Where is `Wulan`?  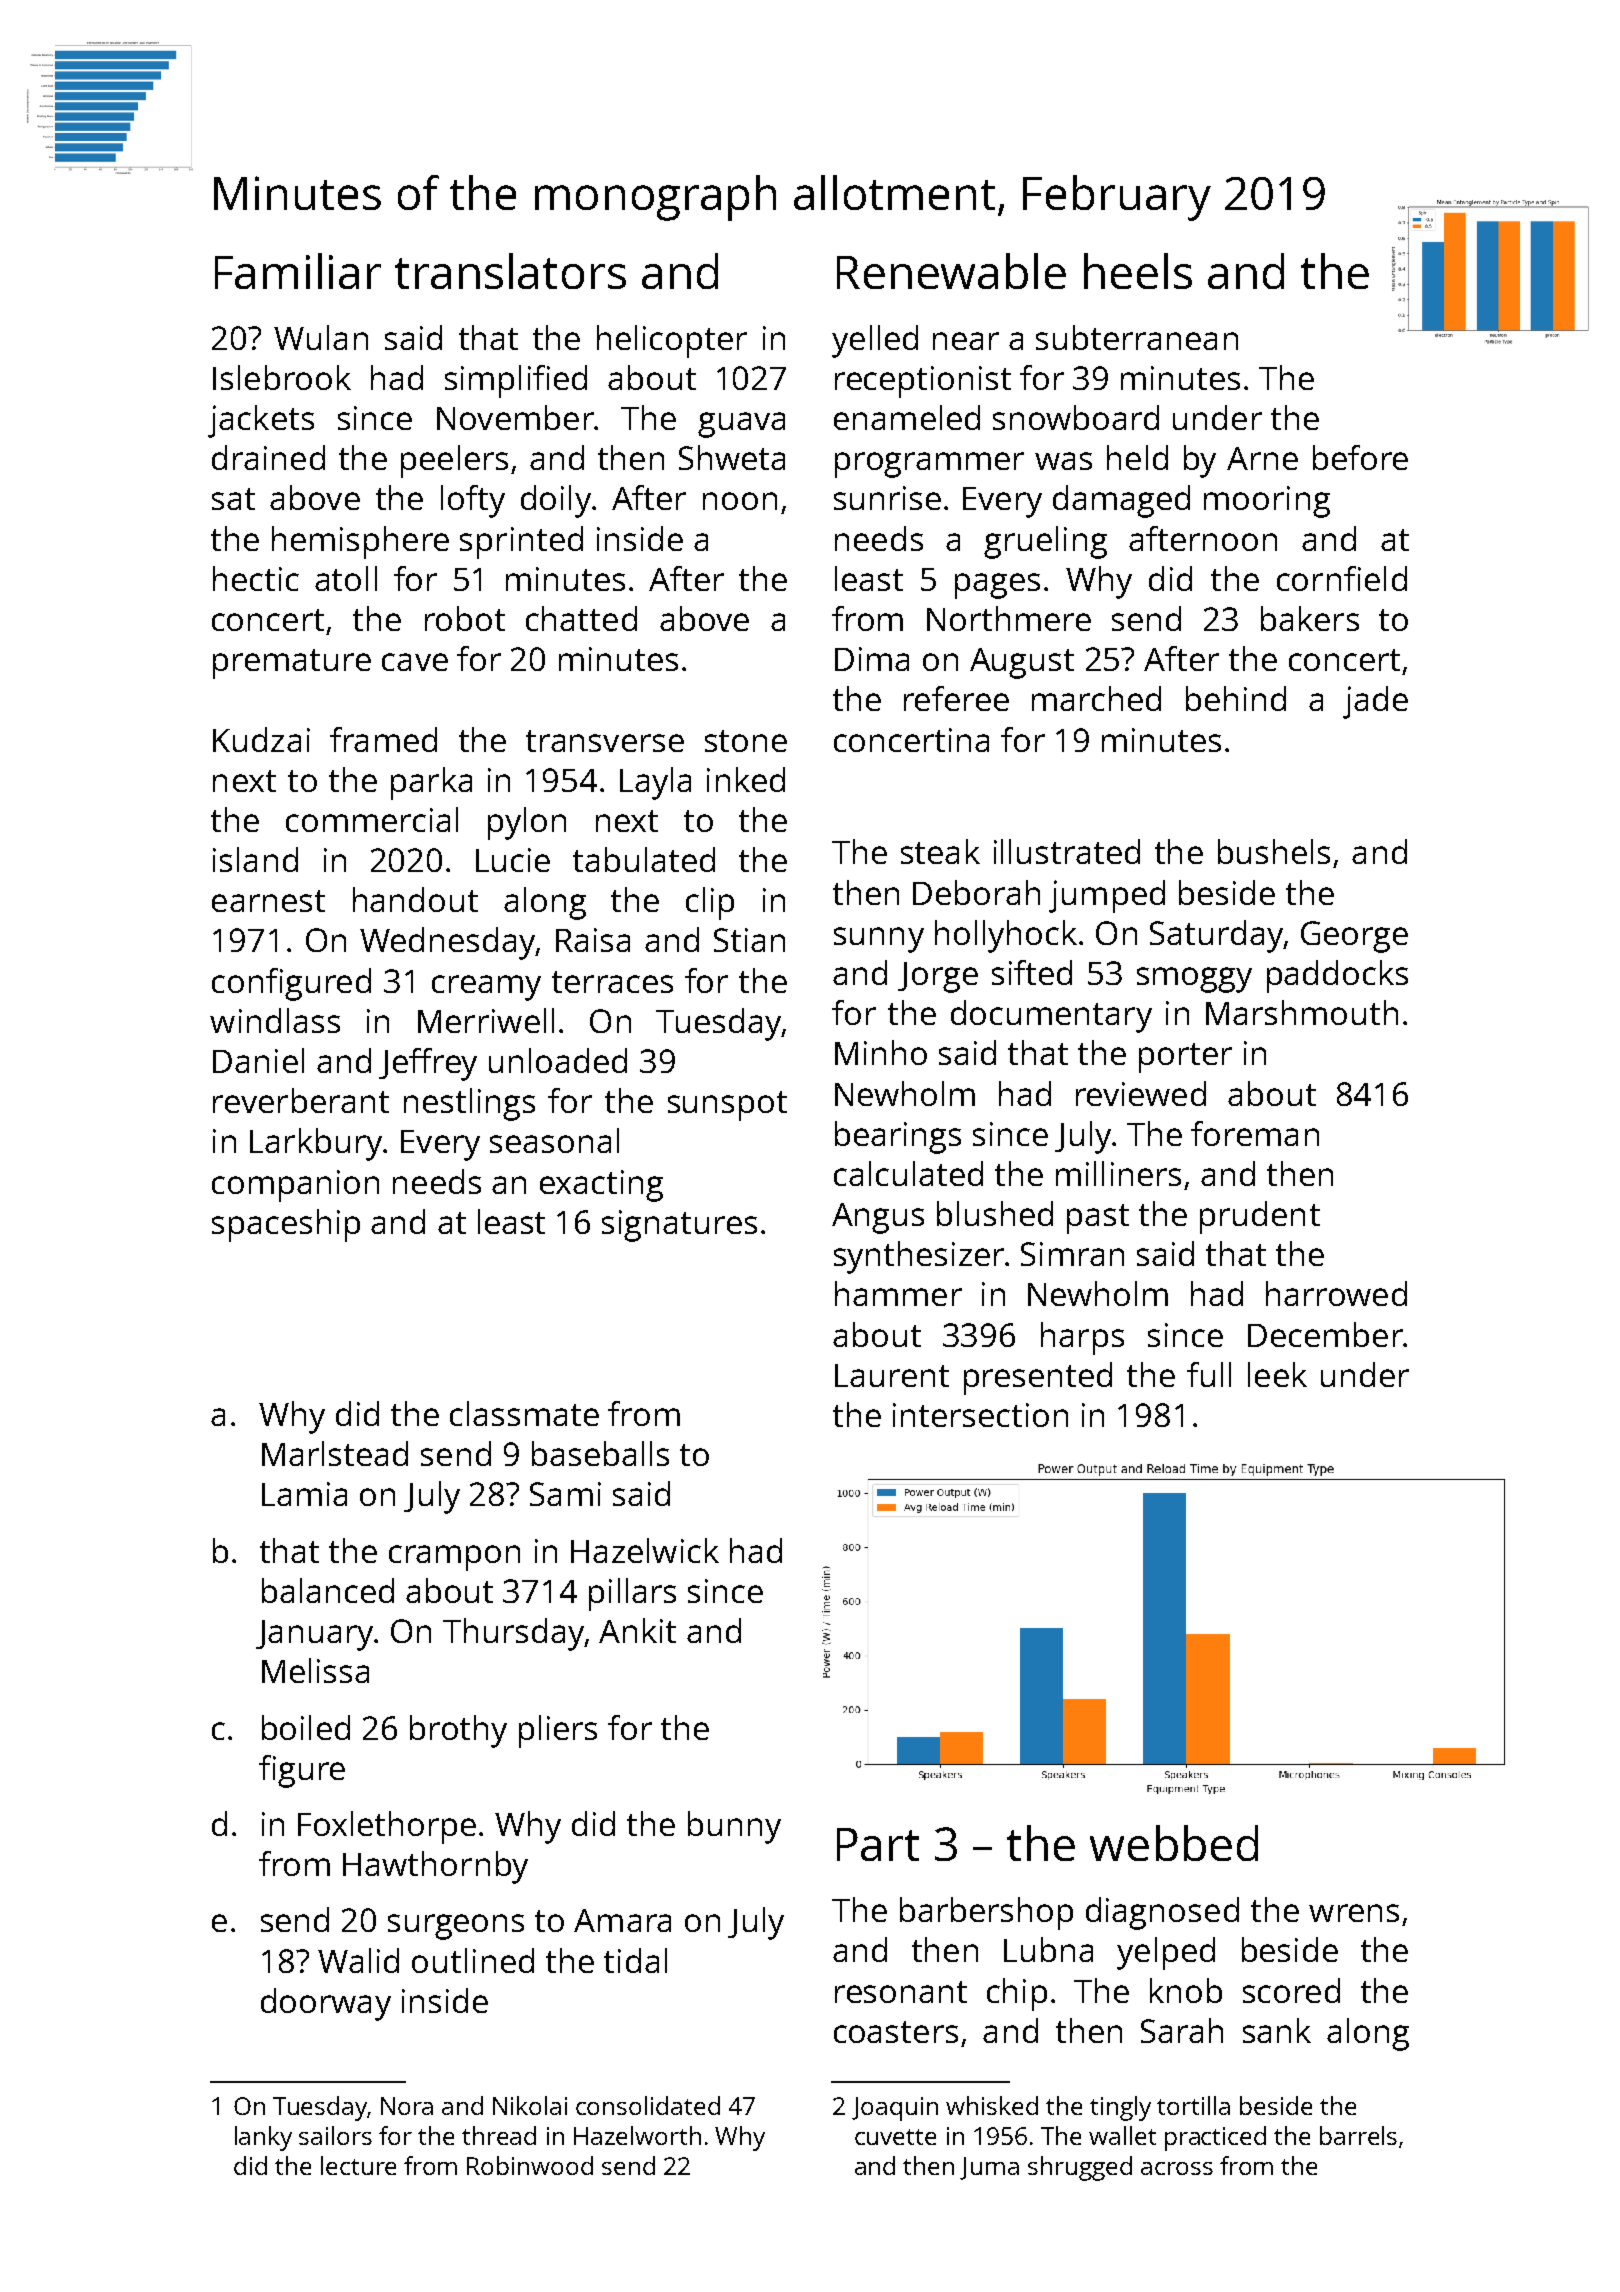
Wulan is located at coordinates (321, 337).
